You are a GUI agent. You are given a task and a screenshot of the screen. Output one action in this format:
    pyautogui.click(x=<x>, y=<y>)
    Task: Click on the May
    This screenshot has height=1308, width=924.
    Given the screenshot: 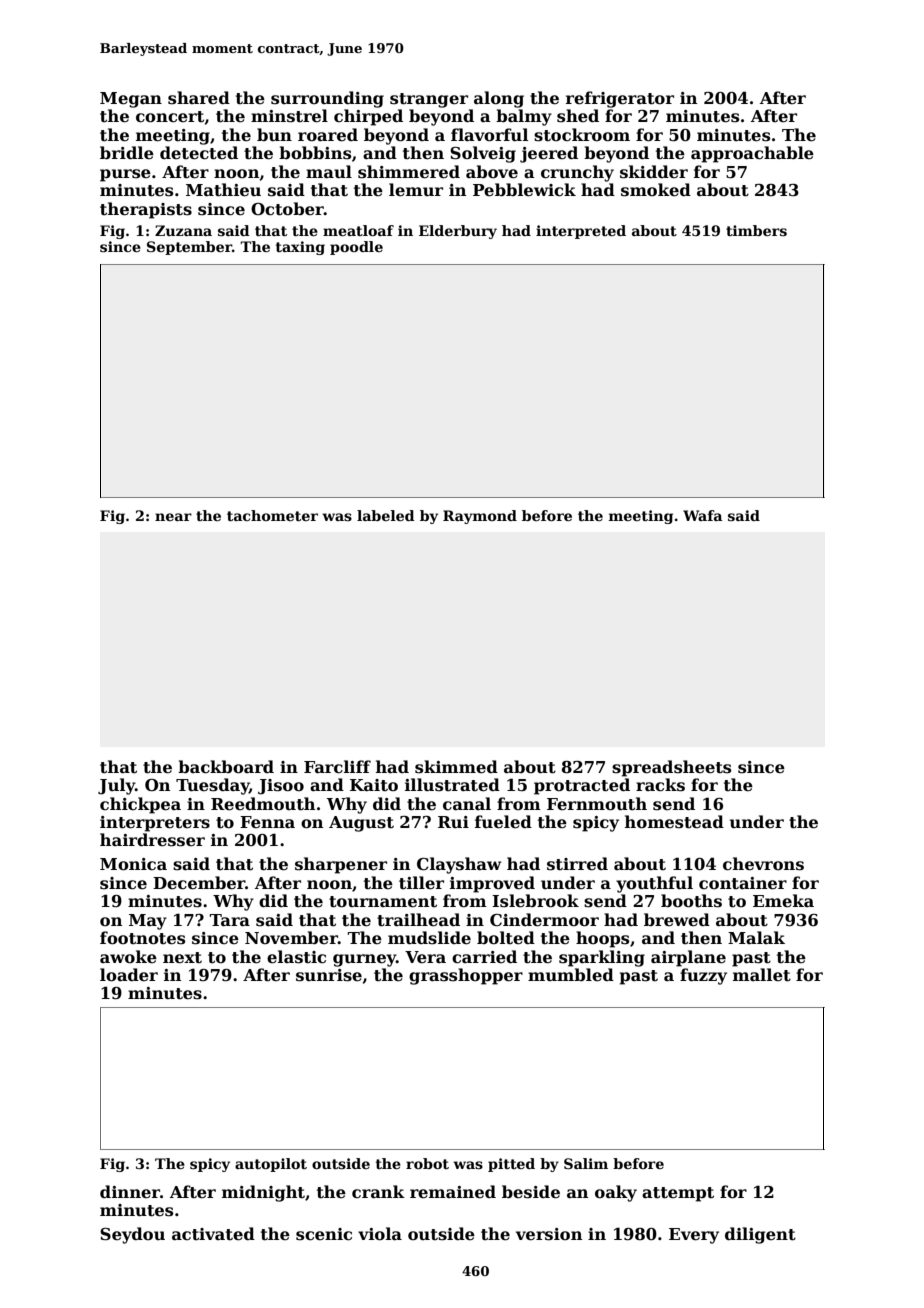 What is the action you would take?
    pyautogui.click(x=148, y=922)
